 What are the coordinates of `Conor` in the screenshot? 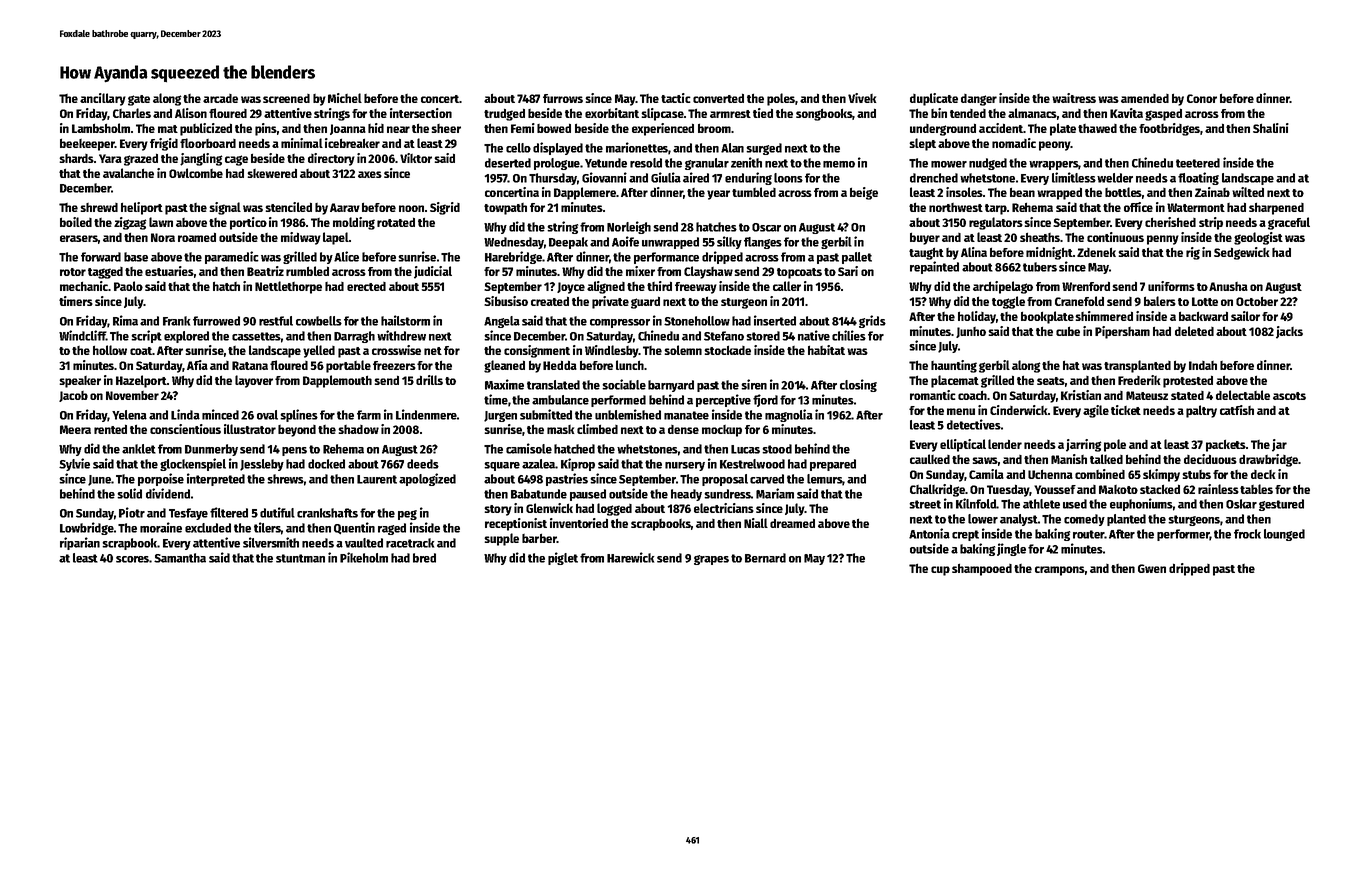 It's located at (1202, 98).
